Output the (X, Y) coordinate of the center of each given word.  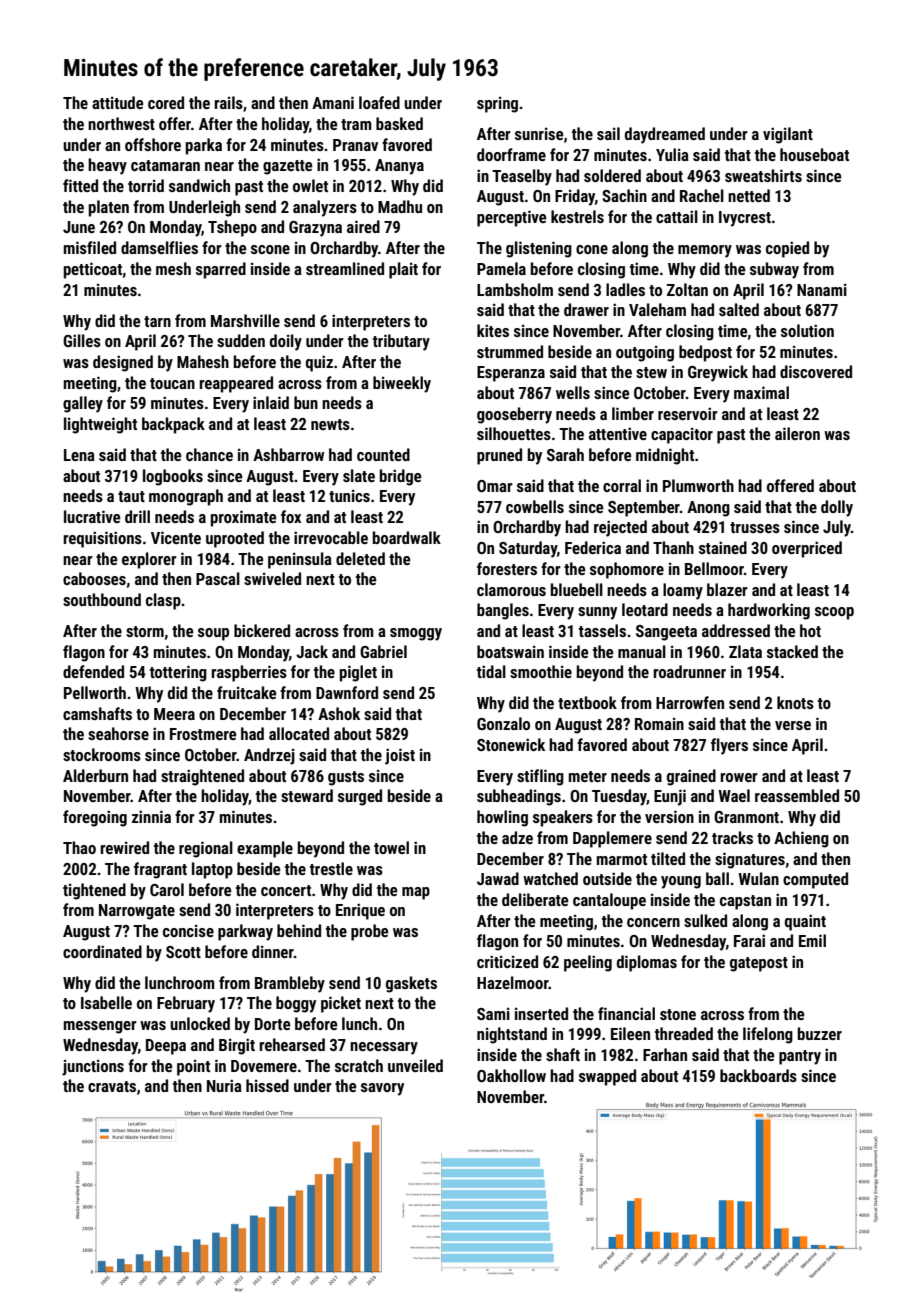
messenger (100, 1027)
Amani (333, 102)
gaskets (411, 984)
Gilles (82, 340)
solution (807, 330)
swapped (607, 1077)
